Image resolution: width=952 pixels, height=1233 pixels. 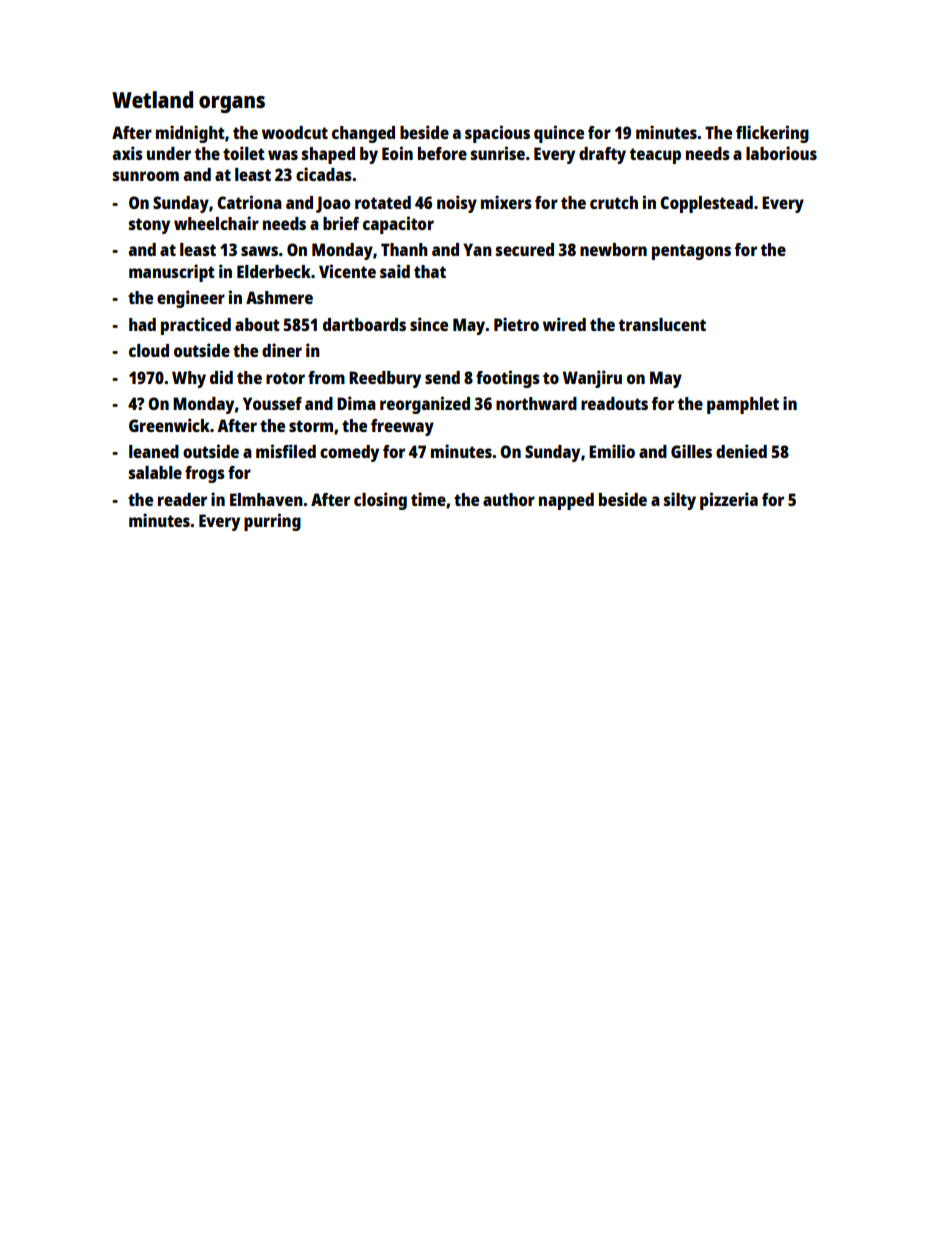 I want to click on organs, so click(x=232, y=104).
